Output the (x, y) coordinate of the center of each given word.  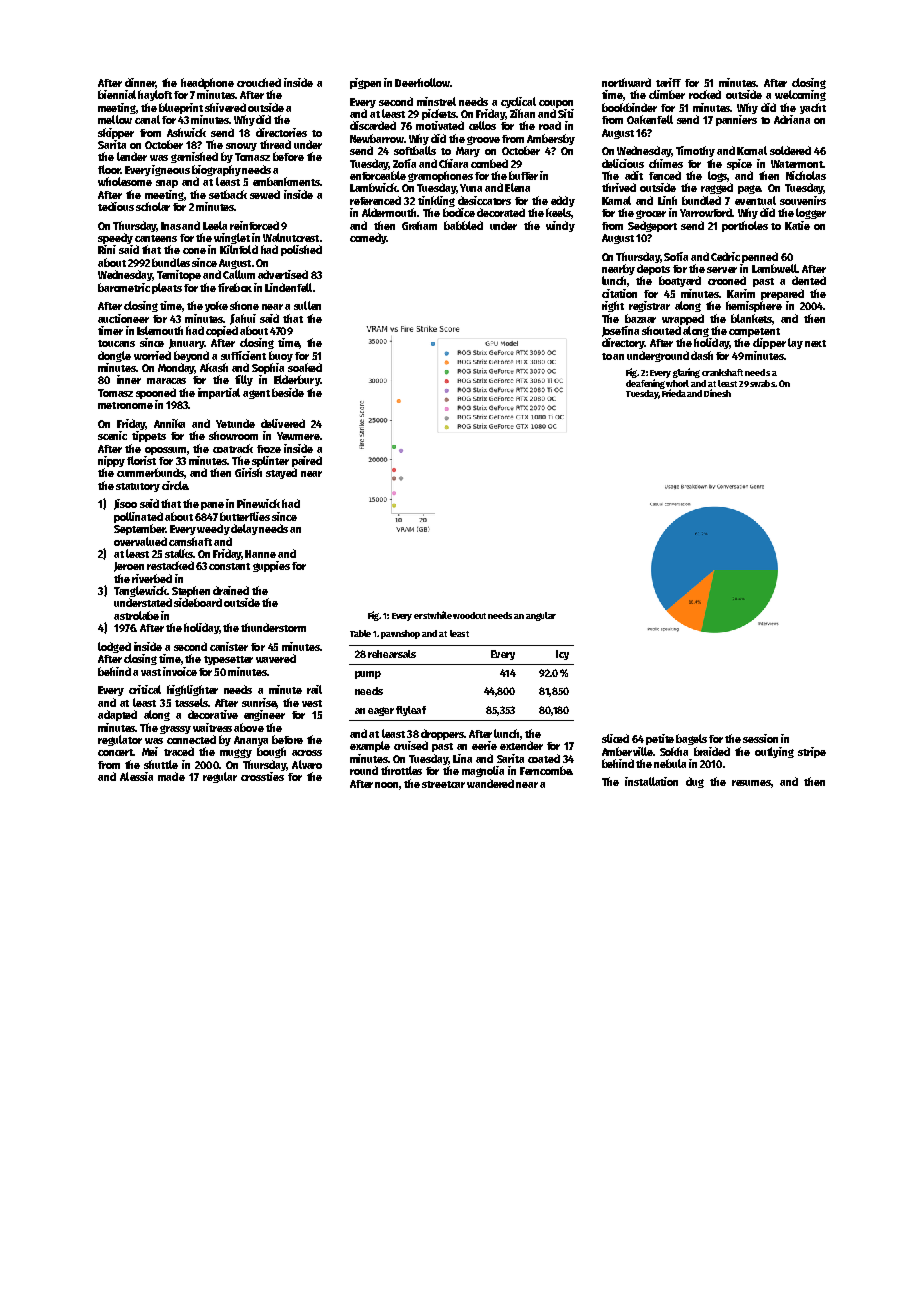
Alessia (136, 776)
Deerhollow (422, 82)
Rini (107, 249)
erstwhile (433, 615)
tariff (668, 82)
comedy (368, 238)
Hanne (260, 554)
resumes (751, 783)
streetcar (443, 784)
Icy (562, 655)
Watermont (797, 164)
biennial (117, 94)
